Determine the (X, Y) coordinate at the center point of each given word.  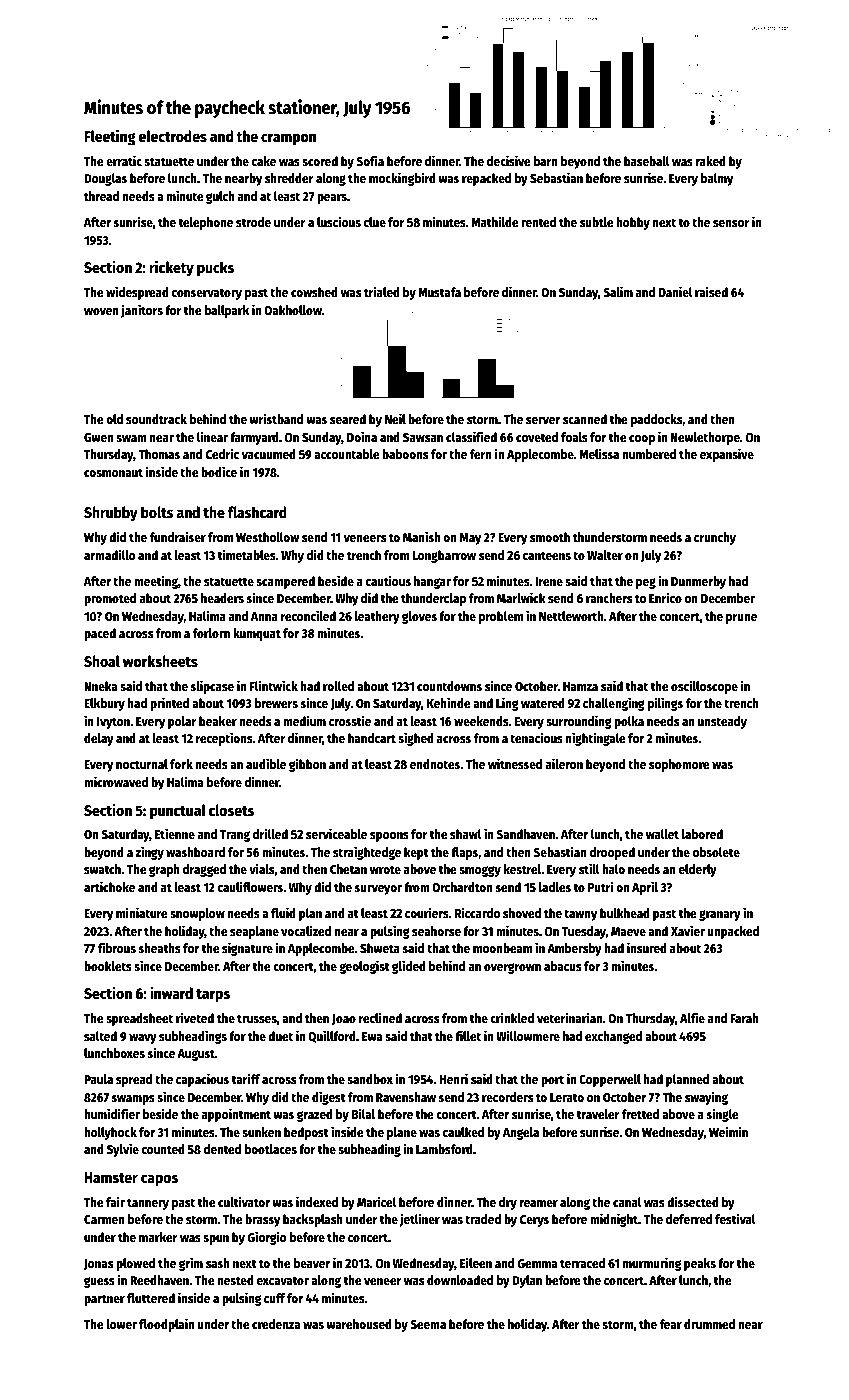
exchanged (613, 1037)
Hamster (111, 1177)
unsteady (722, 722)
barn (546, 161)
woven (101, 311)
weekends (481, 721)
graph (164, 870)
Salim (618, 291)
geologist (364, 967)
